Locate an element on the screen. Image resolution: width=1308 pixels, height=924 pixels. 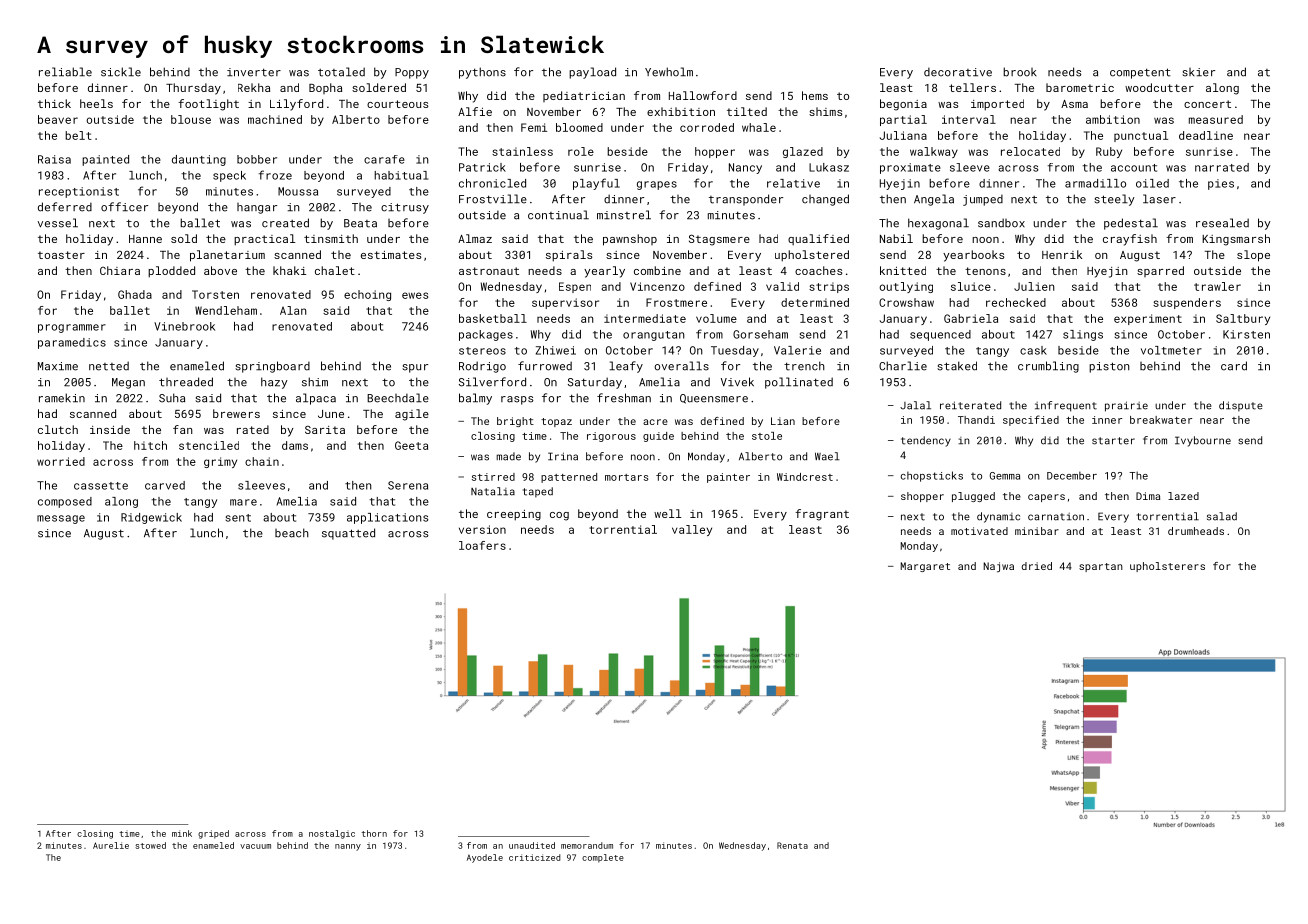
bright is located at coordinates (515, 422).
